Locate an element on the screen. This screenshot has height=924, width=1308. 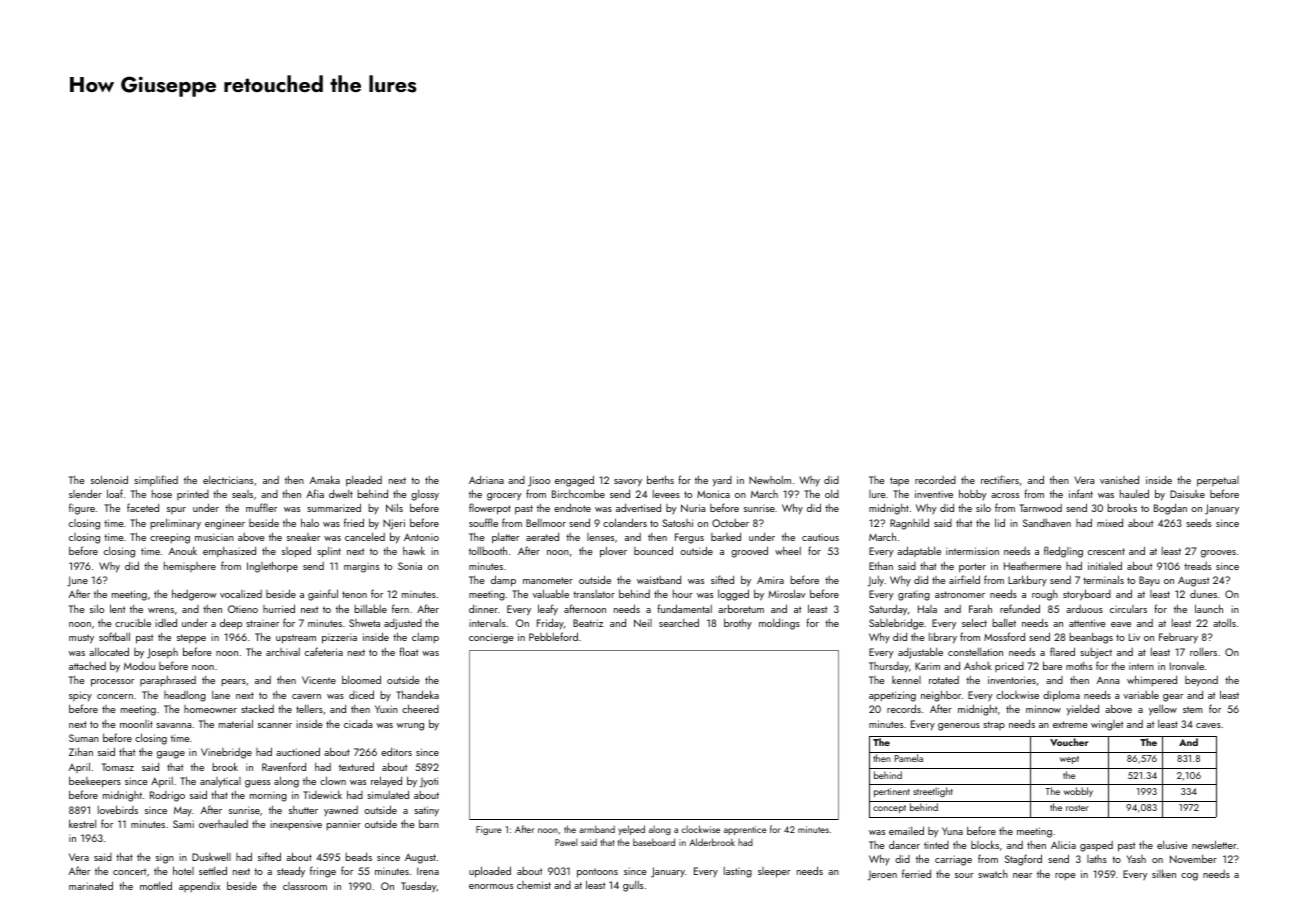
brothy is located at coordinates (738, 623).
